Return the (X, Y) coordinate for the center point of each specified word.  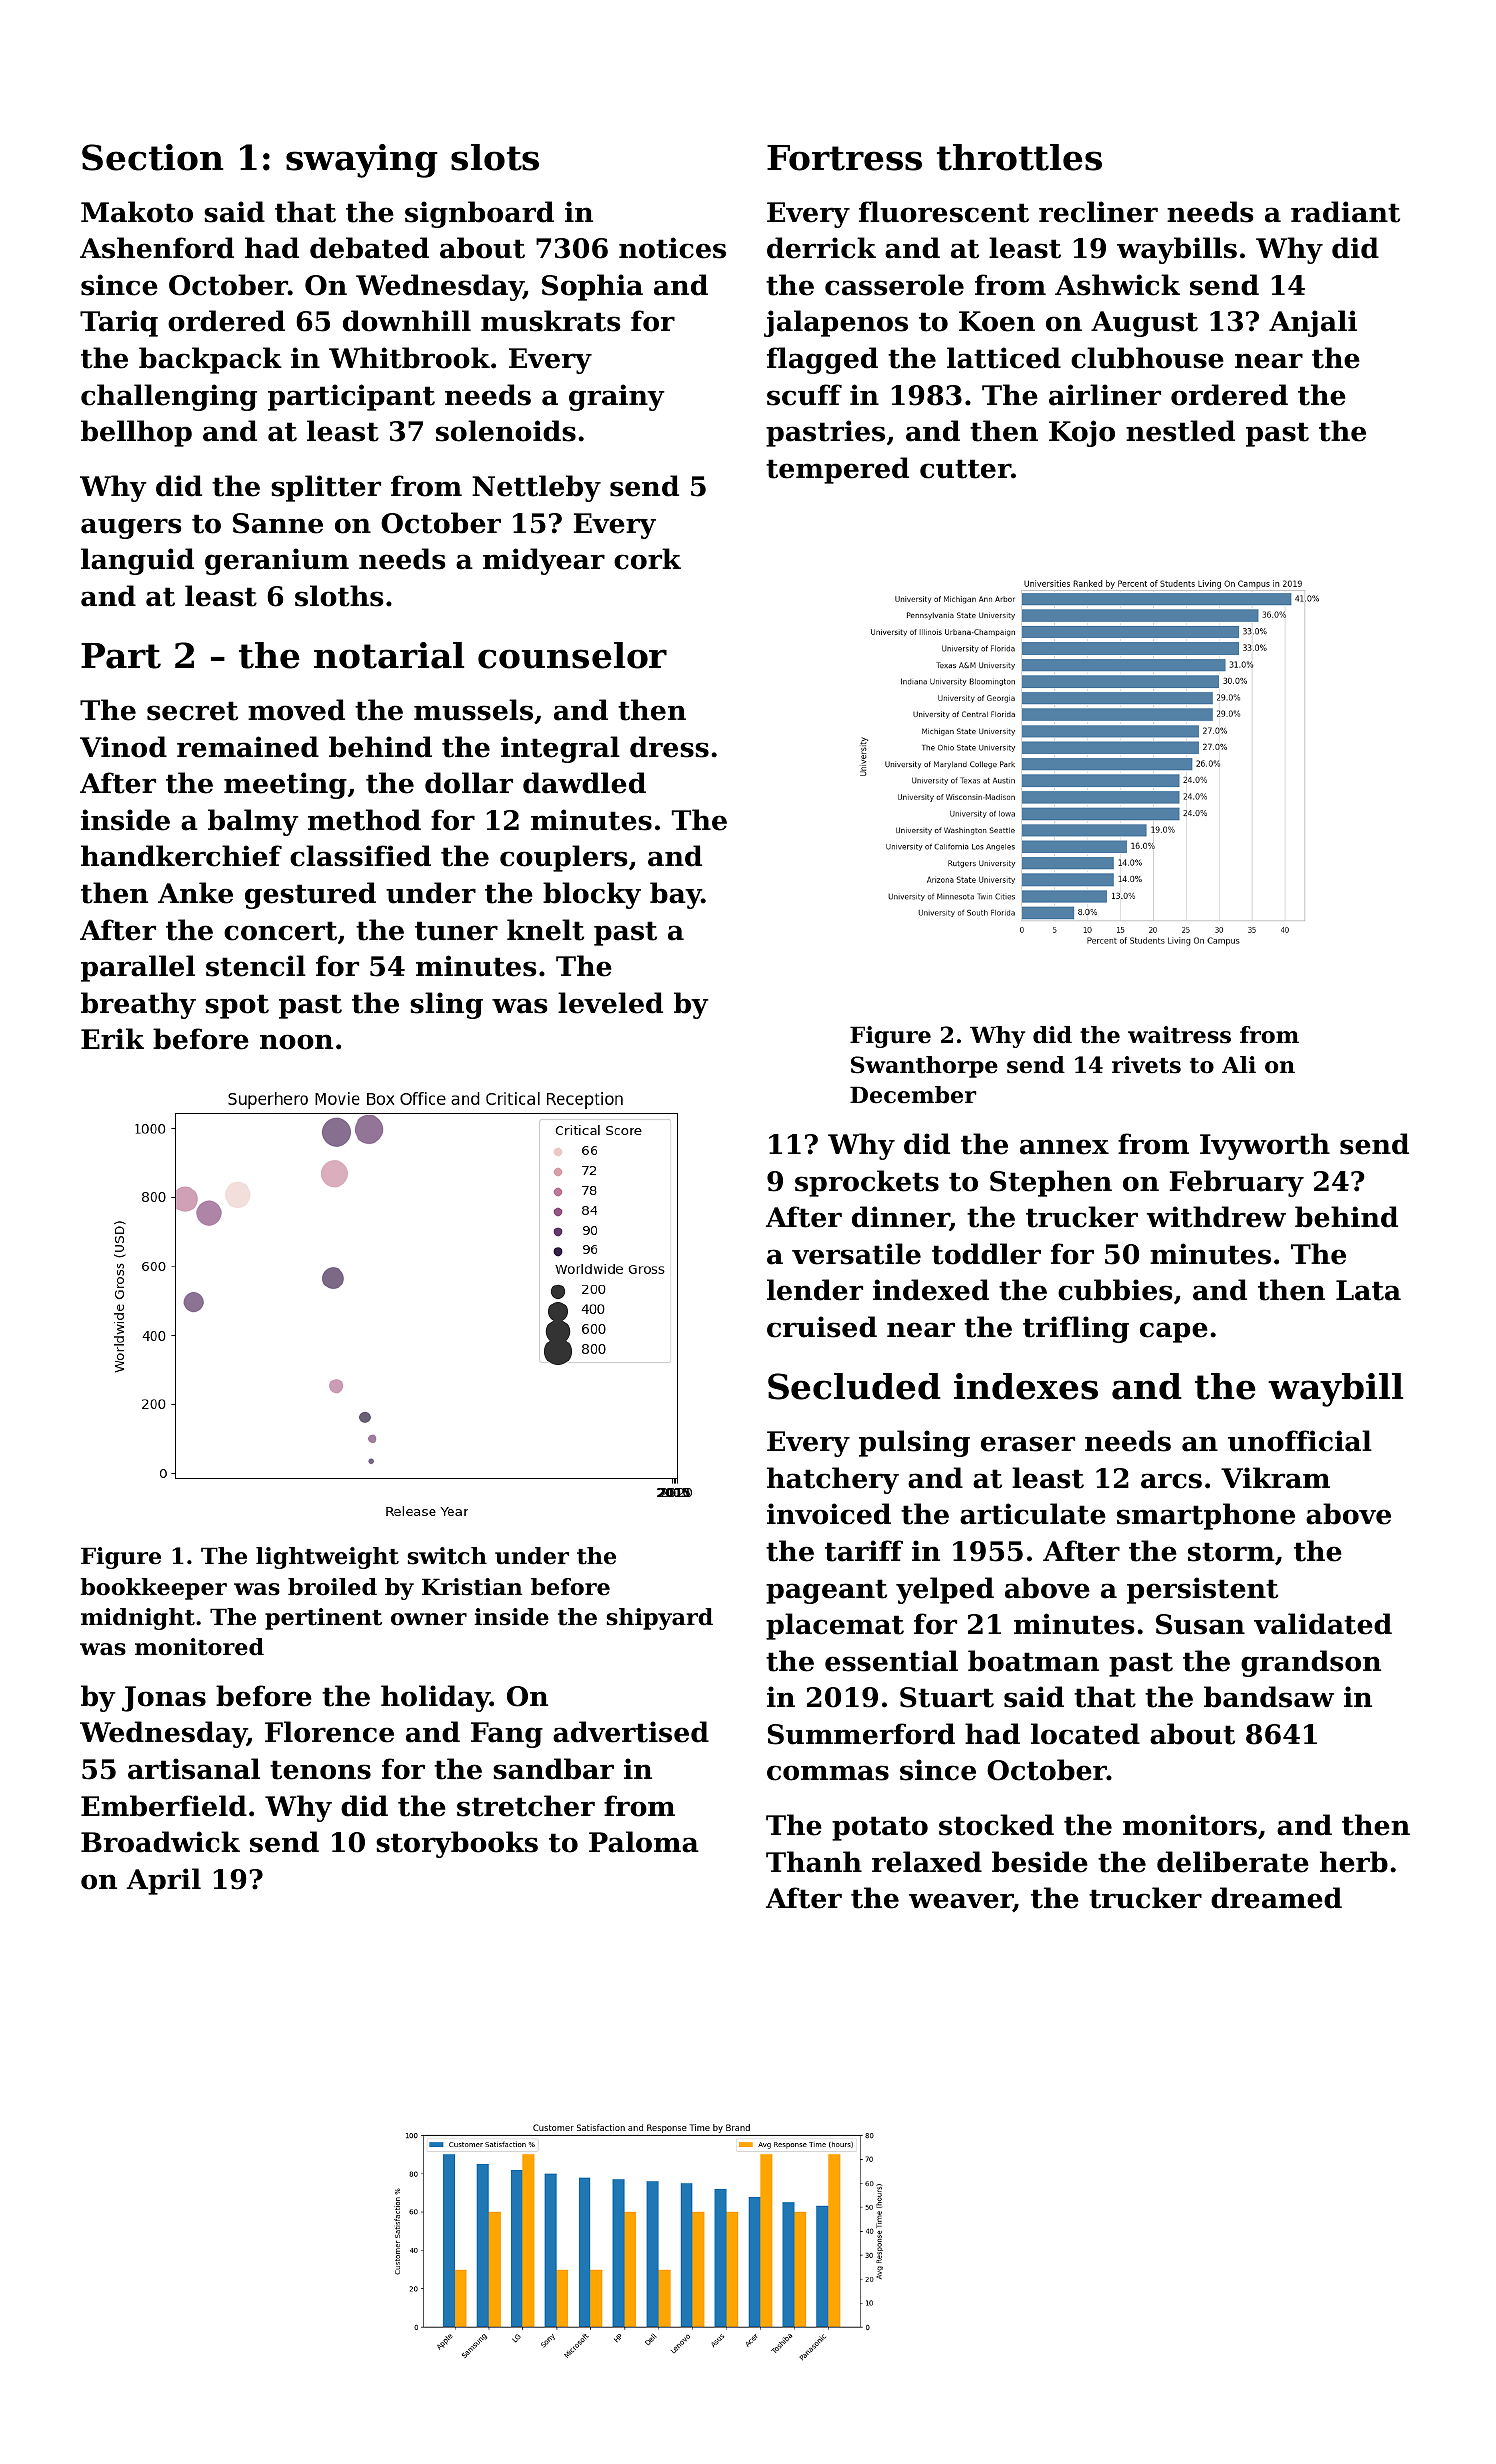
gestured (310, 895)
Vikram (1275, 1478)
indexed (931, 1290)
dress (669, 747)
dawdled (584, 783)
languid (137, 561)
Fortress (844, 158)
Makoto (137, 212)
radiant (1345, 212)
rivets (1146, 1065)
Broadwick (160, 1842)
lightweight (327, 1558)
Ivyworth (1265, 1146)
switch (447, 1556)
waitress (1179, 1035)
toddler (986, 1254)
